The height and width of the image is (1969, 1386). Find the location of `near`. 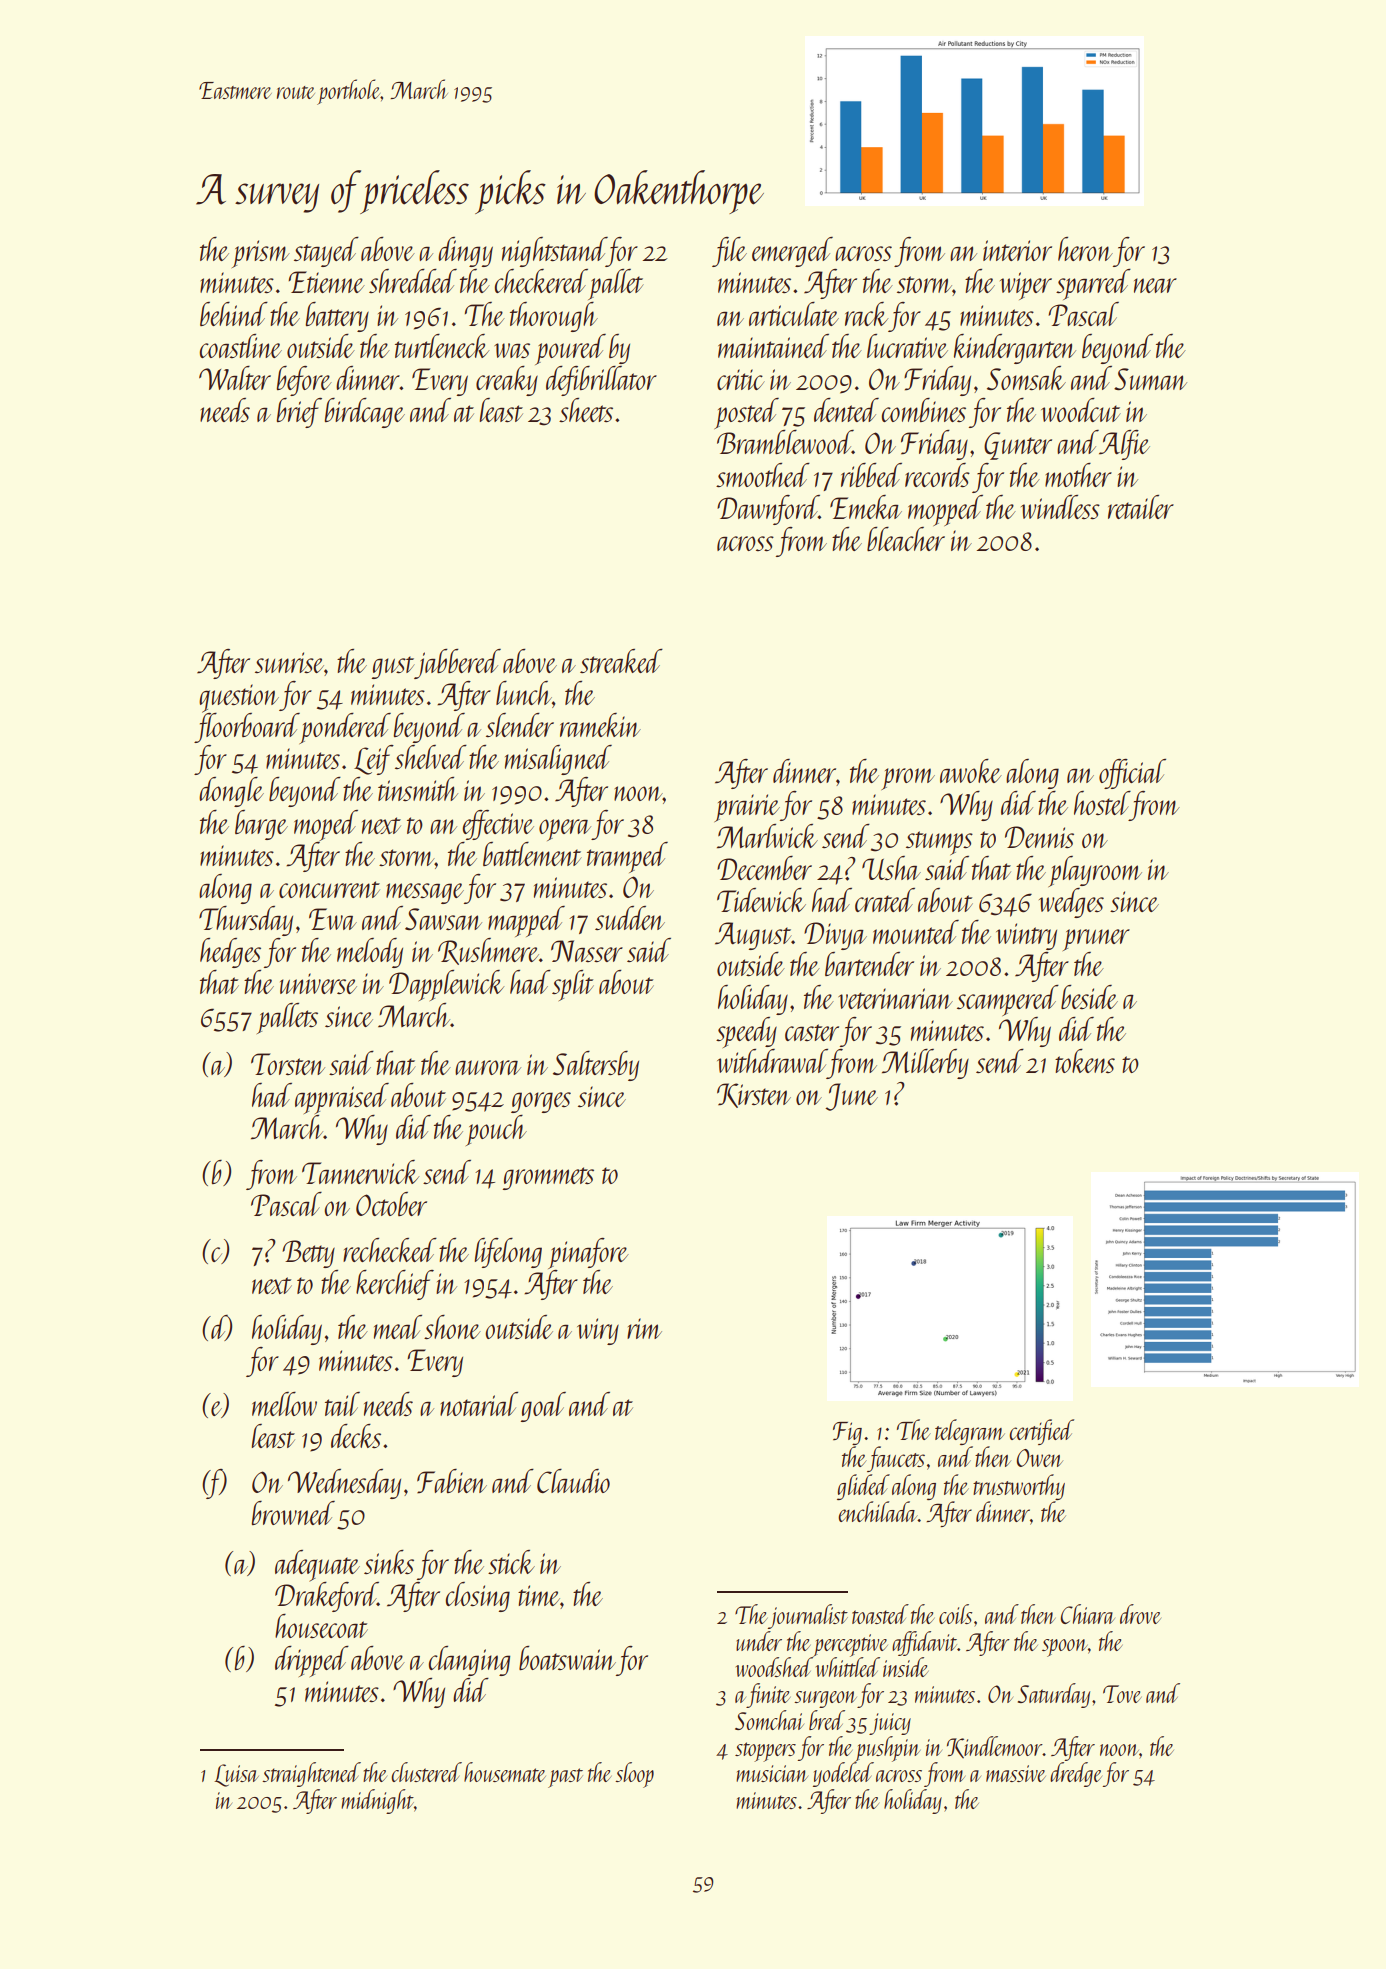

near is located at coordinates (1155, 285).
